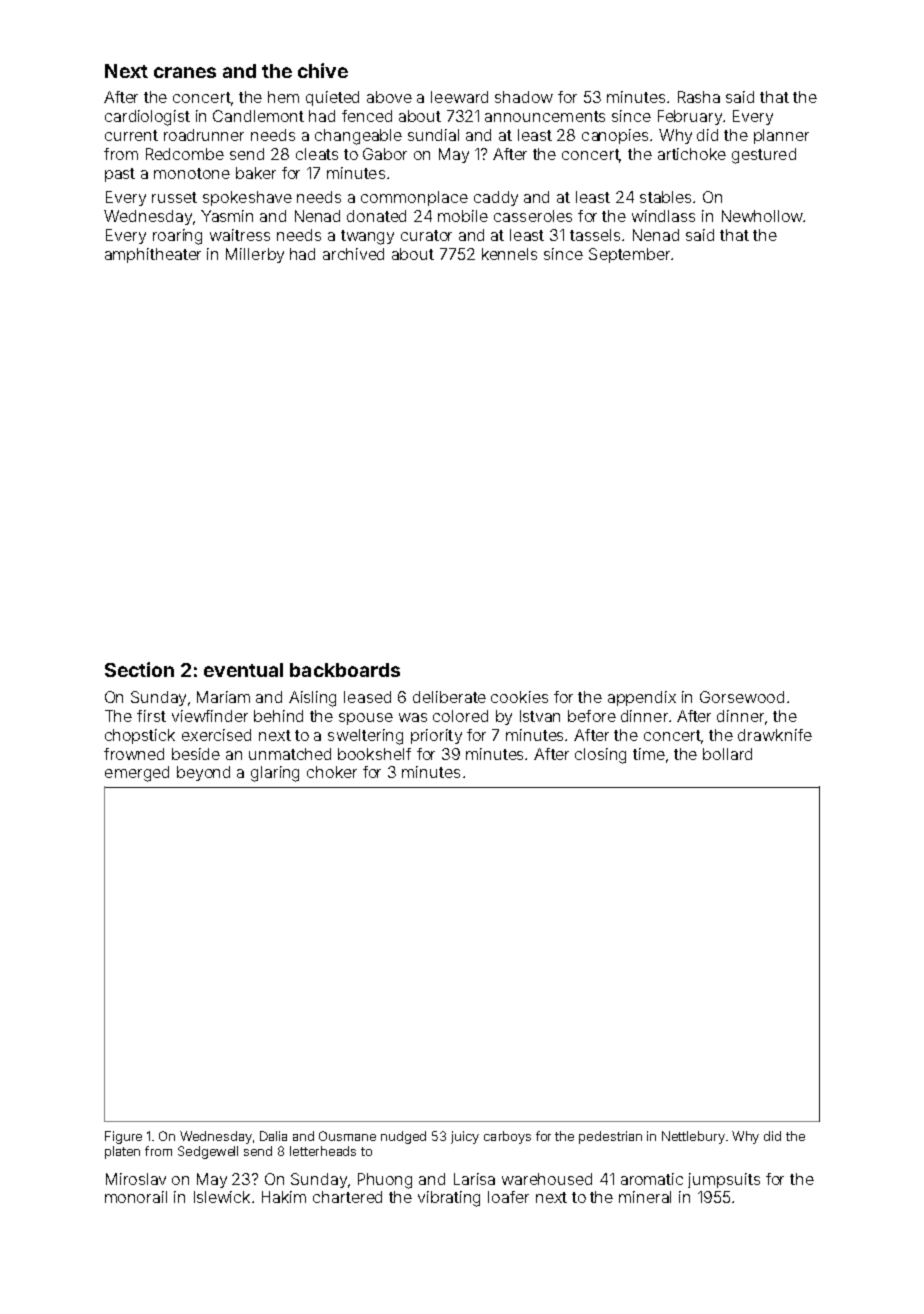 This screenshot has height=1314, width=924. Describe the element at coordinates (699, 97) in the screenshot. I see `Rasha` at that location.
